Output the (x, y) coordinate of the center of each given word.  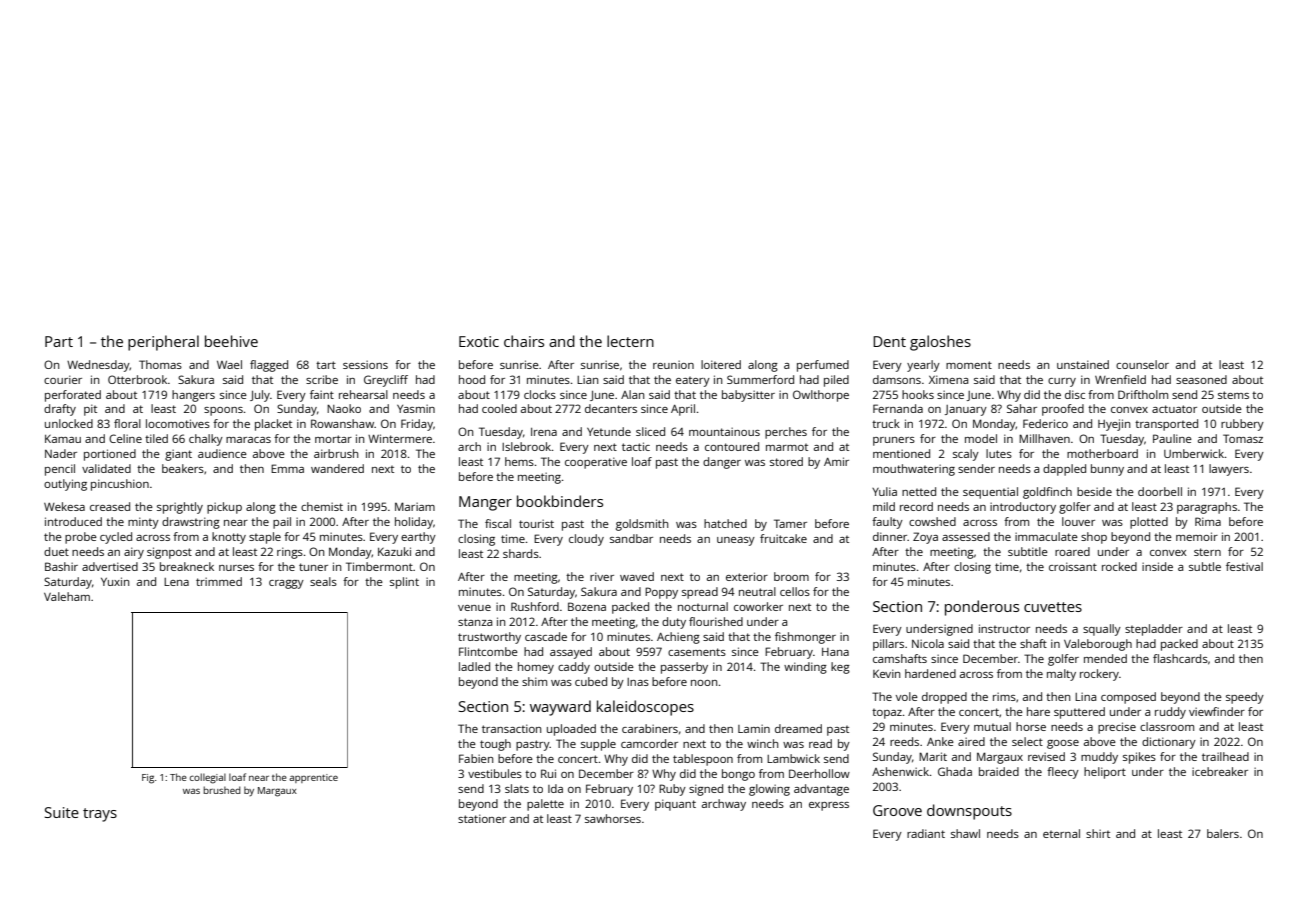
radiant (926, 833)
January (966, 410)
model (981, 438)
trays (100, 815)
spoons (223, 411)
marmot (787, 447)
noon (704, 683)
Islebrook (526, 446)
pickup (224, 508)
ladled (474, 666)
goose (1063, 744)
